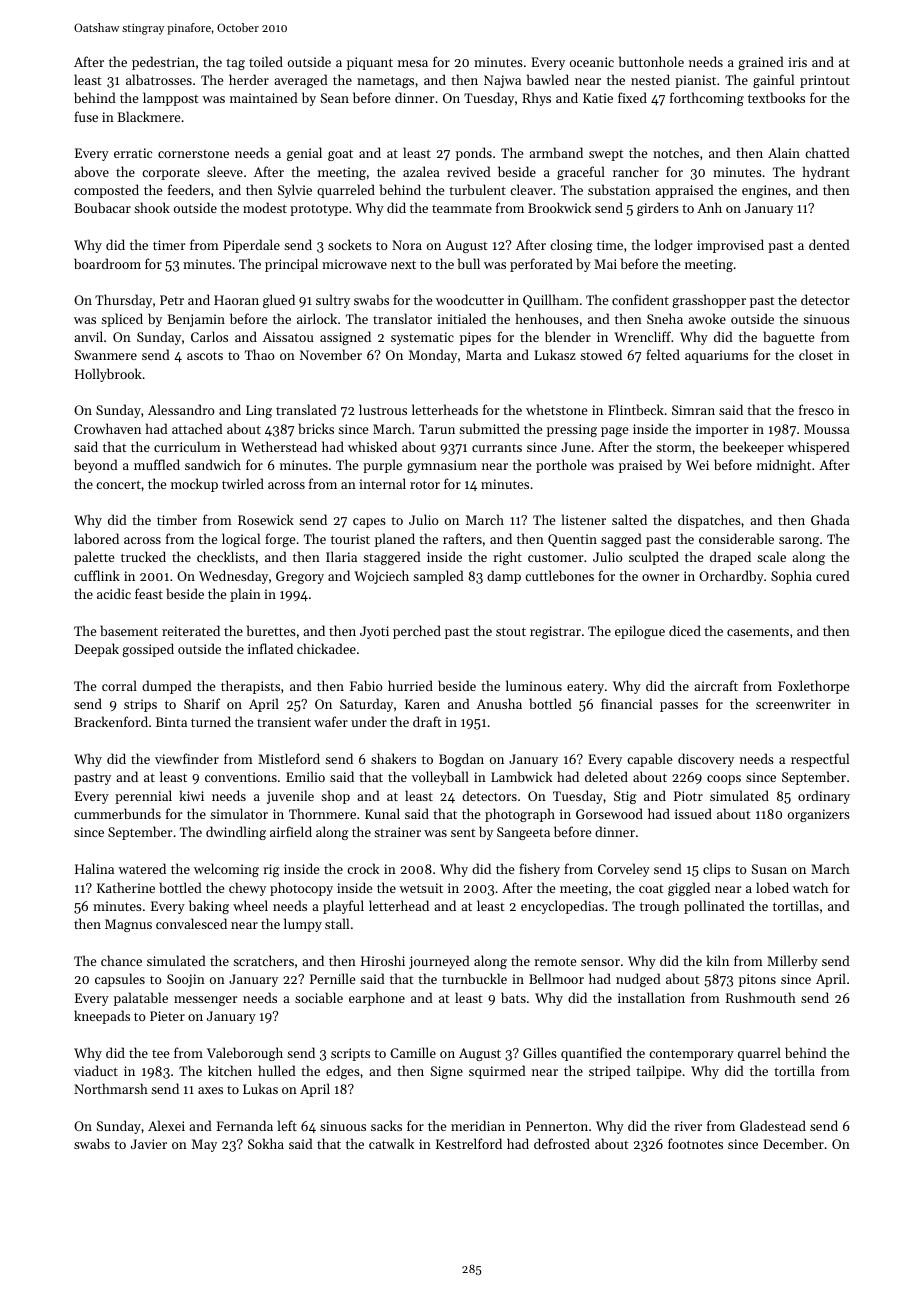  I want to click on Northmarsh, so click(111, 1088).
